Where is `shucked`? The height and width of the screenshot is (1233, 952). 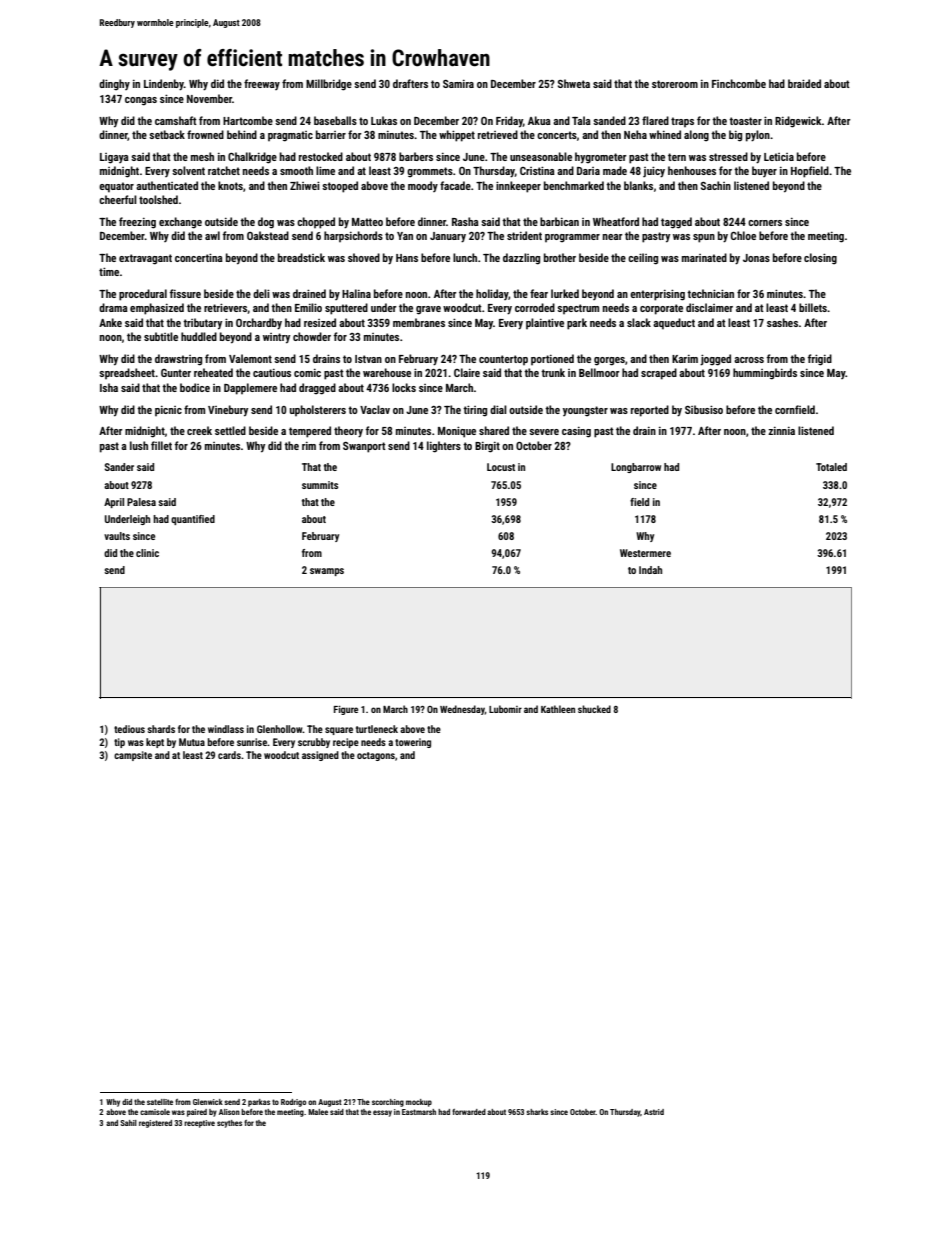
shucked is located at coordinates (594, 709).
